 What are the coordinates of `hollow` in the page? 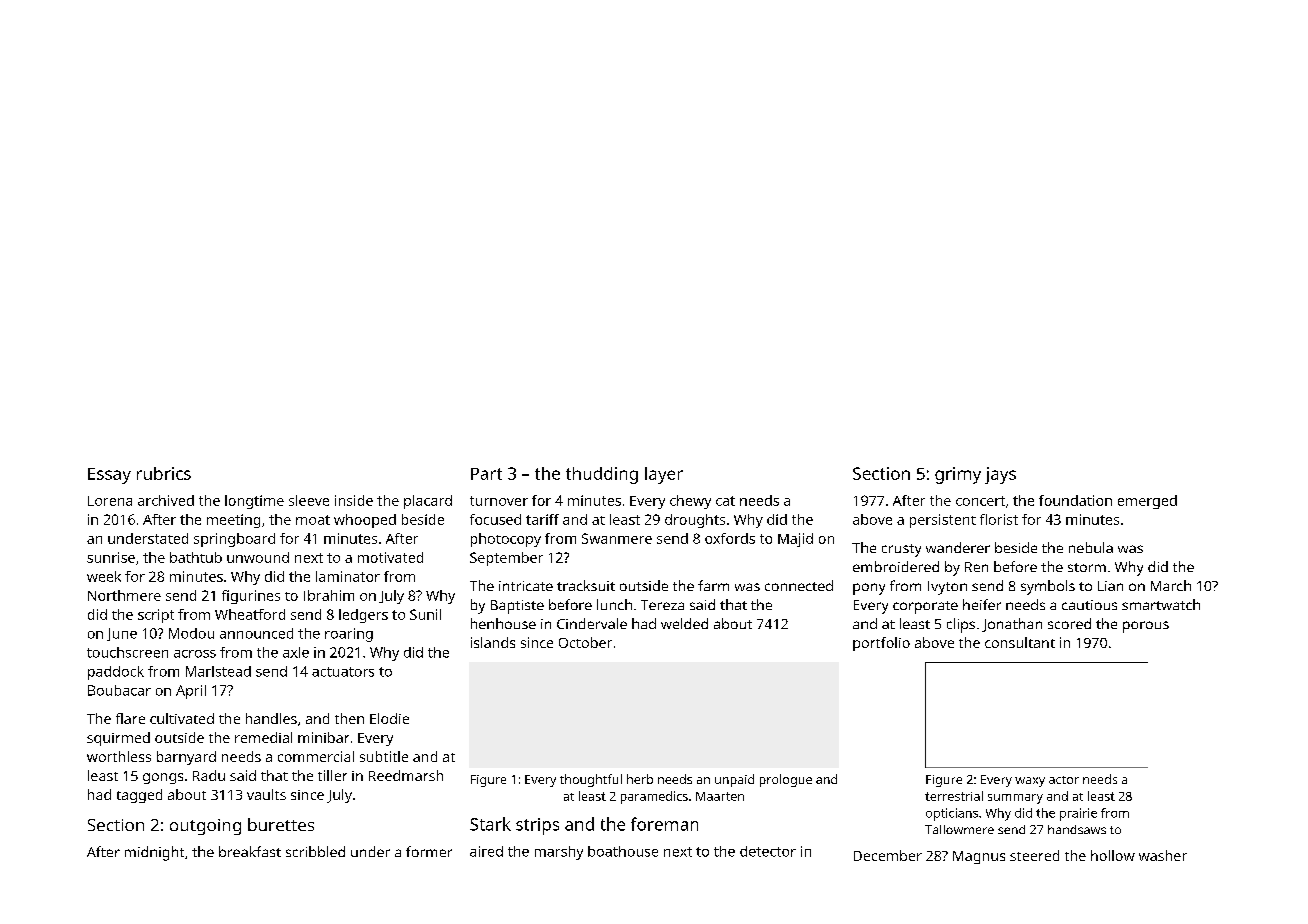 It's located at (1113, 855).
